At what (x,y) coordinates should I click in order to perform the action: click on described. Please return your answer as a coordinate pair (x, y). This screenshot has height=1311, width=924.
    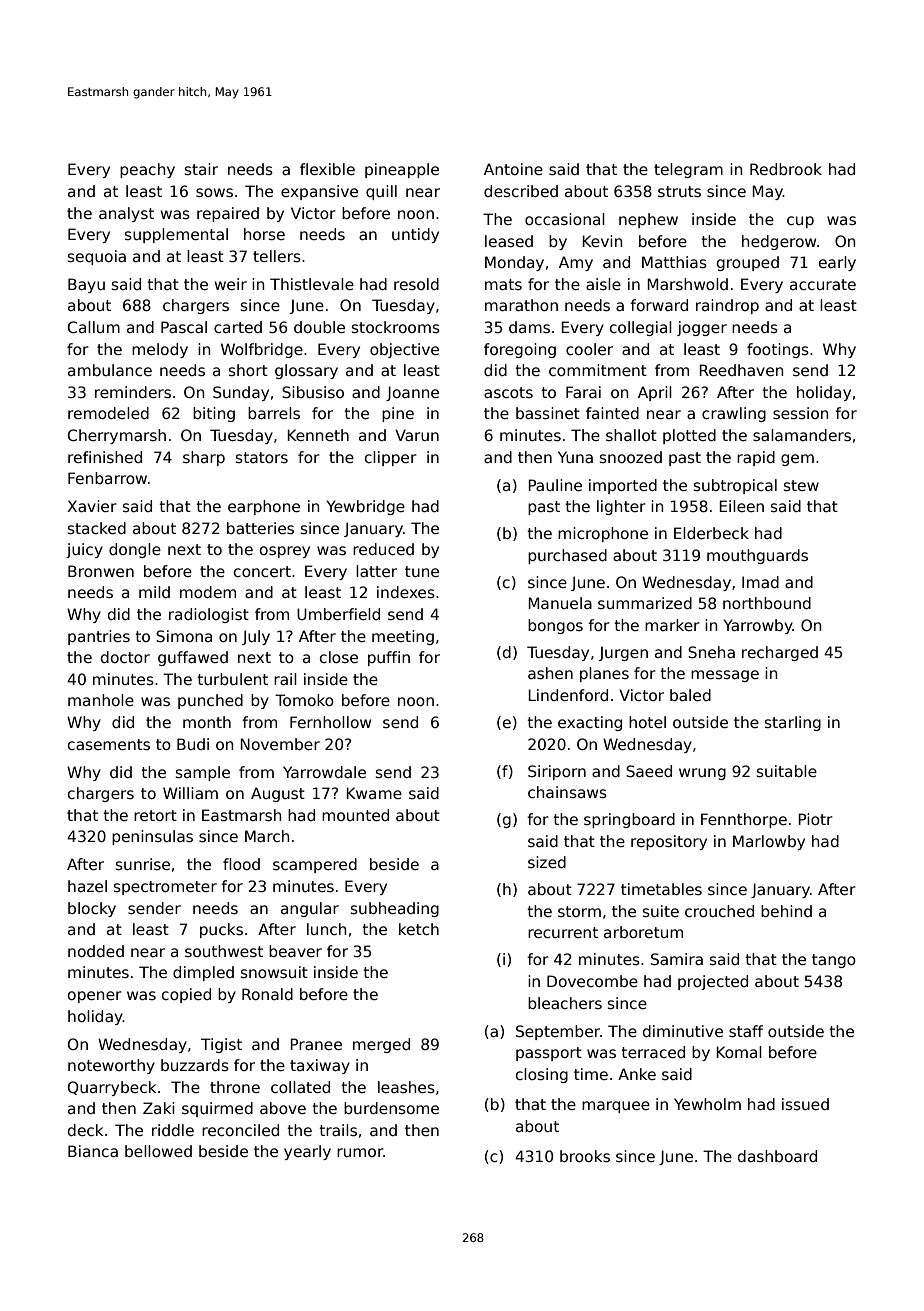
    Looking at the image, I should click on (521, 191).
